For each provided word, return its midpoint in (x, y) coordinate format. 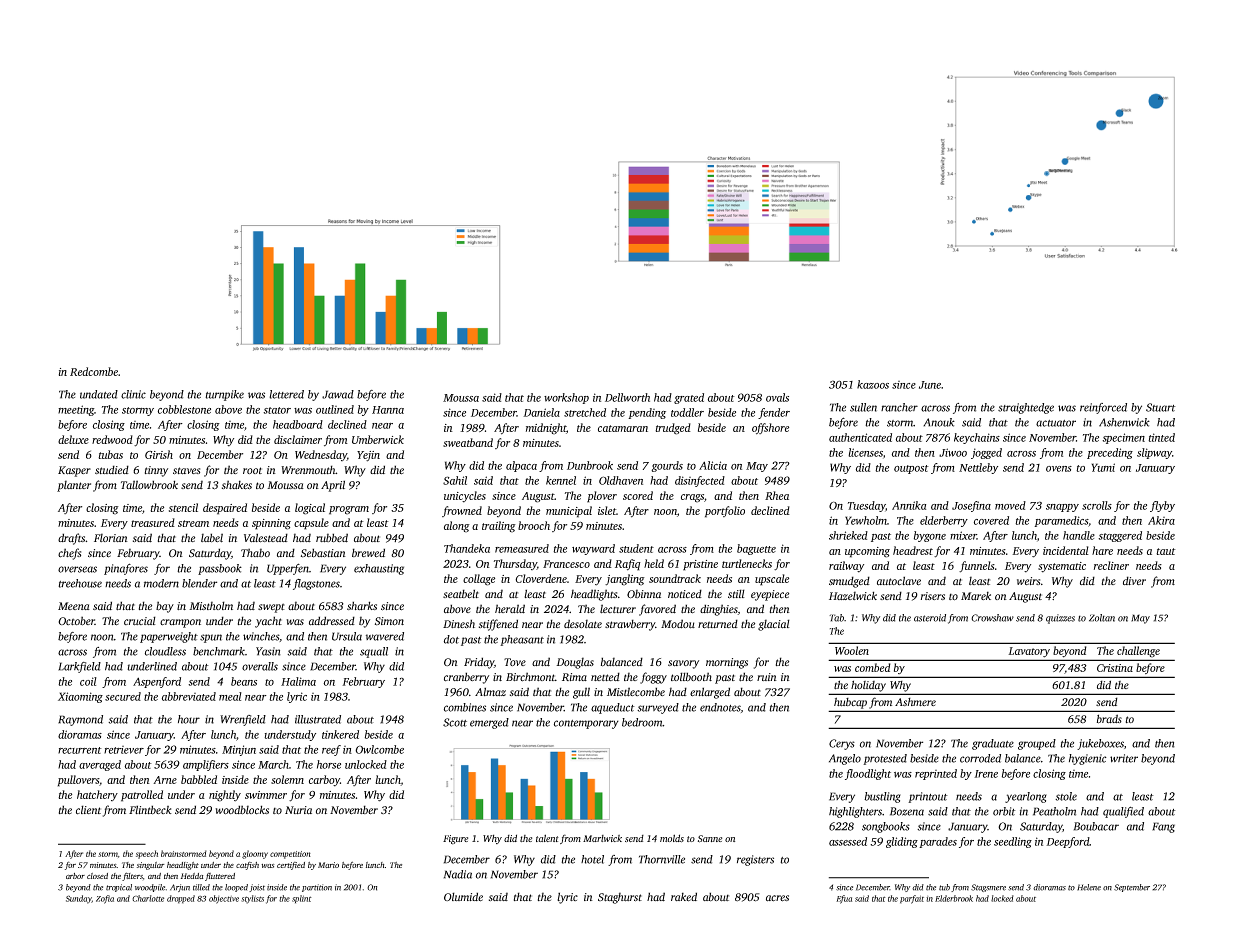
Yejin (368, 456)
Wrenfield (243, 720)
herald (510, 609)
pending (647, 413)
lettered (286, 394)
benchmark (219, 651)
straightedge (1026, 408)
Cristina (1115, 668)
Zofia (105, 899)
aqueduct (613, 708)
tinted (1161, 437)
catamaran (623, 428)
